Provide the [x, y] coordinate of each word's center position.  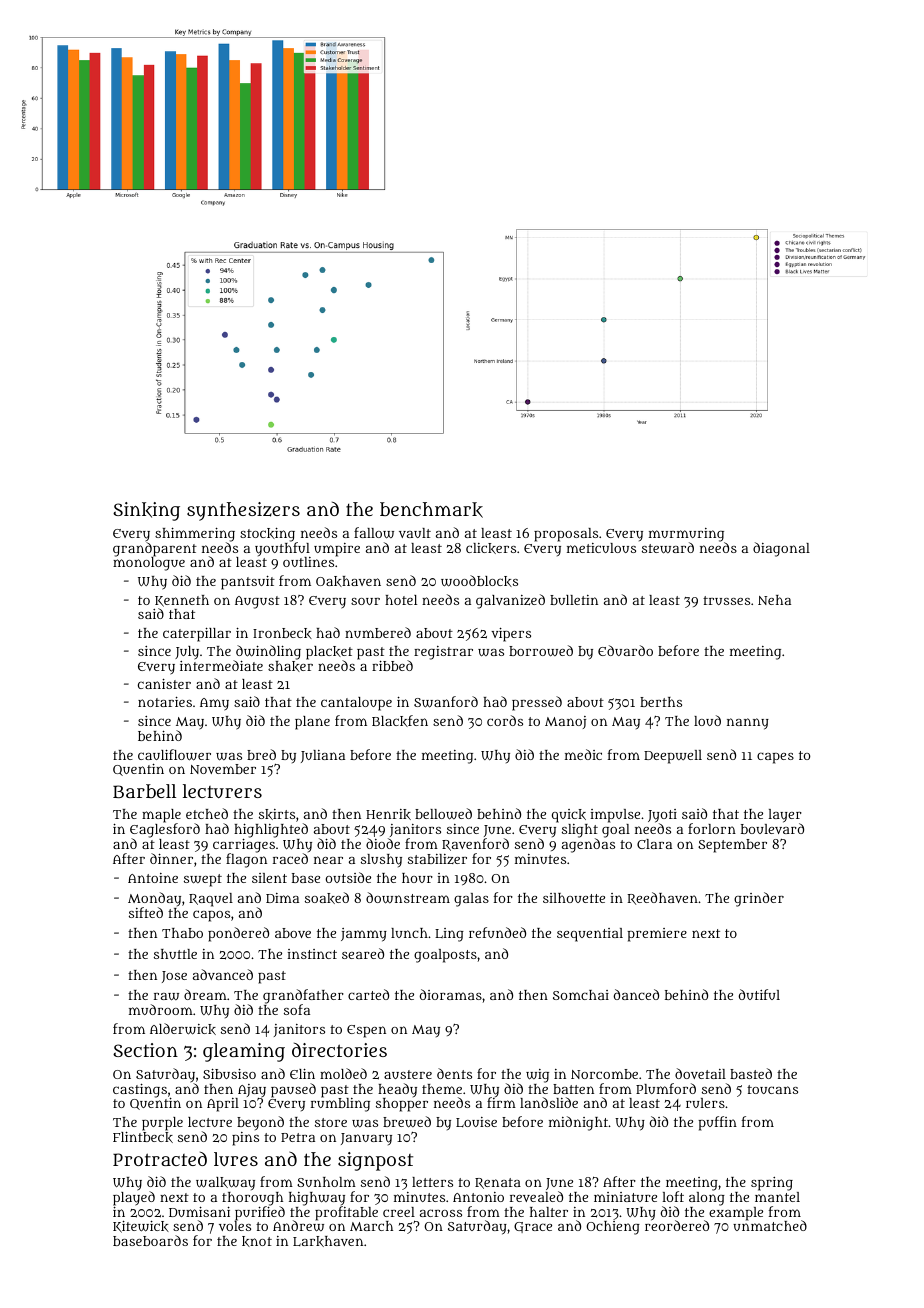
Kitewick [141, 1227]
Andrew [298, 1226]
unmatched [770, 1226]
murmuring [686, 535]
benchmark [431, 510]
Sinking [146, 511]
